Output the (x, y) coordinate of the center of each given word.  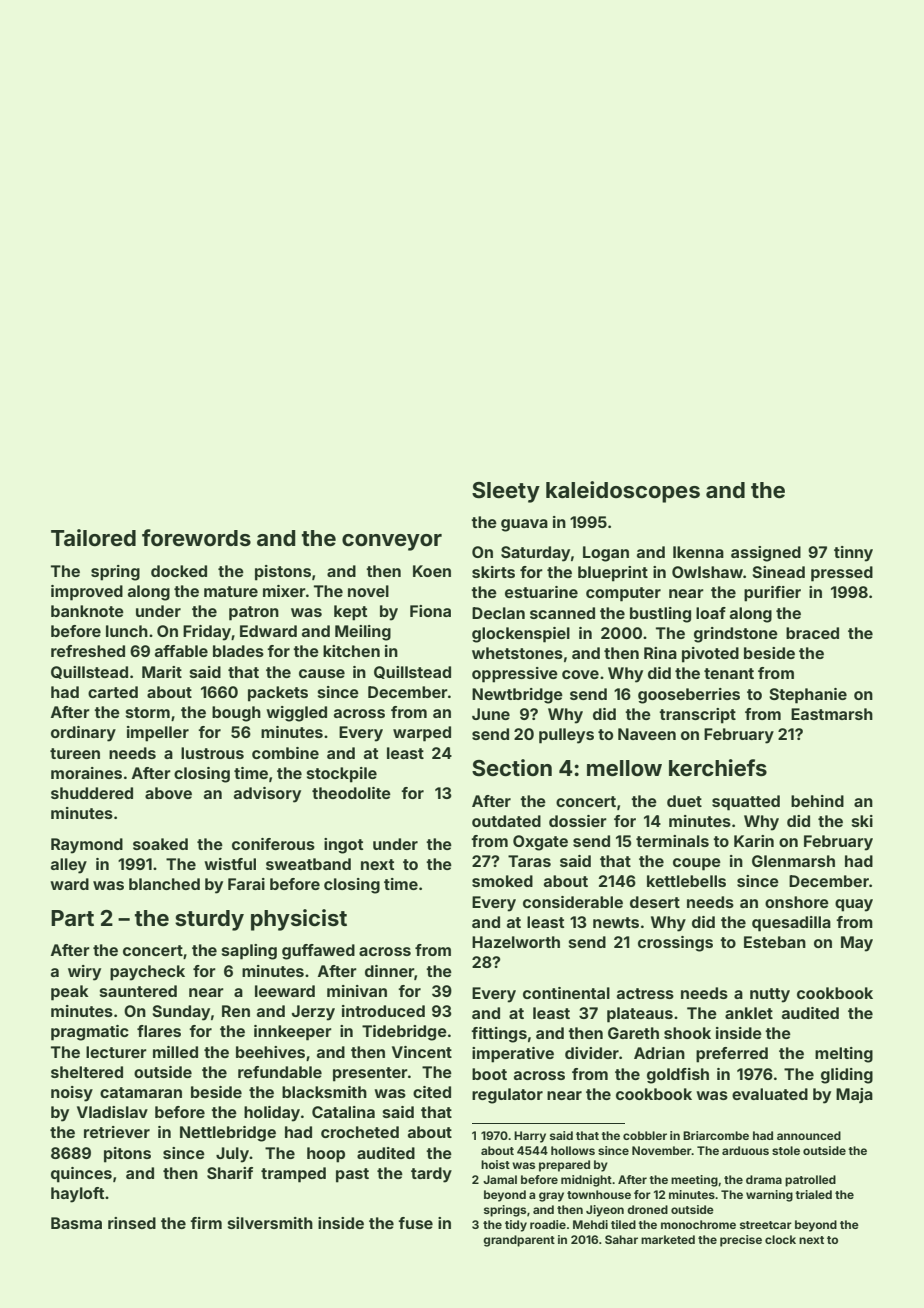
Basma (76, 1223)
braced (812, 633)
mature (231, 591)
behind (817, 801)
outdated (506, 821)
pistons (283, 573)
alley (69, 866)
